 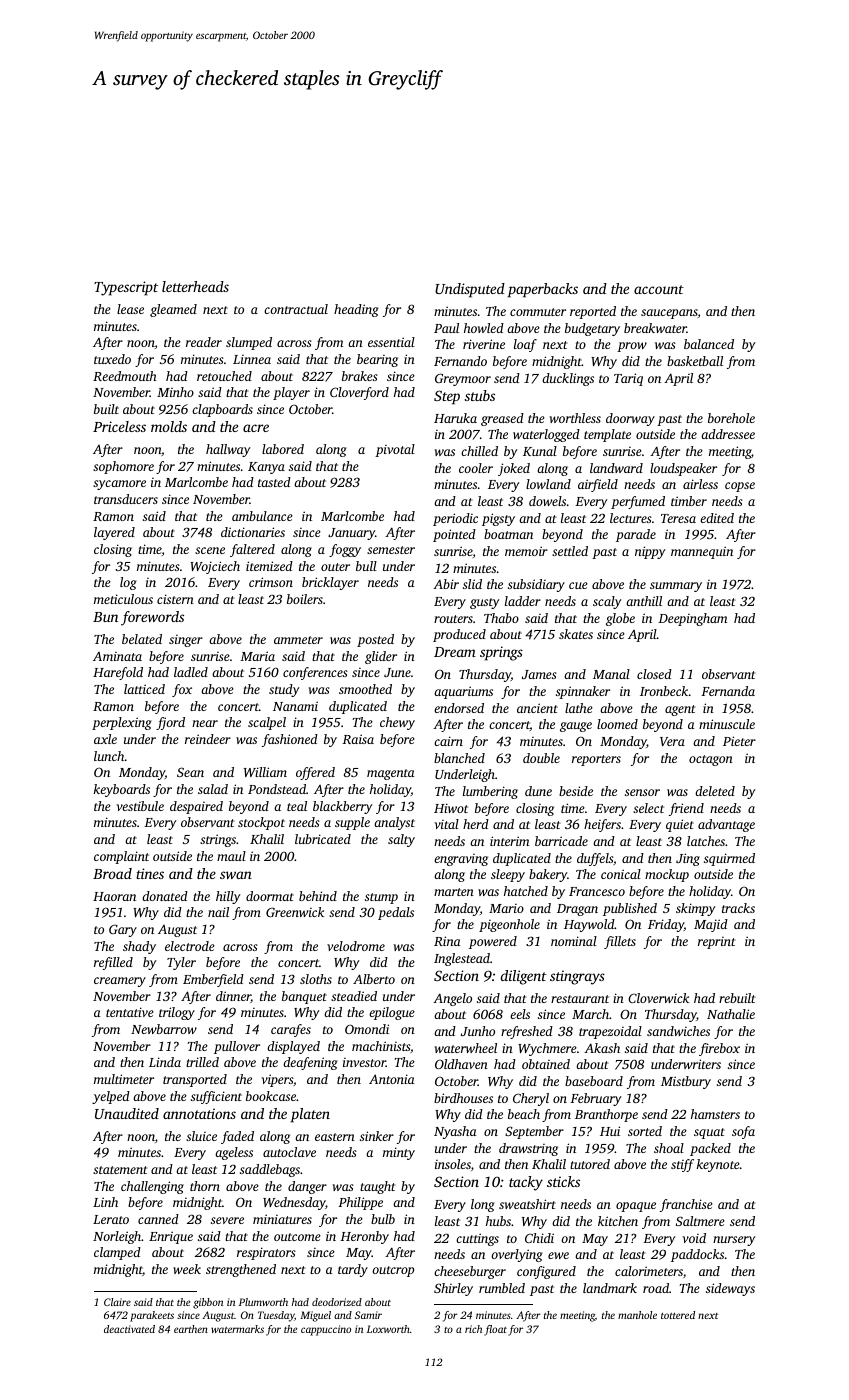 What do you see at coordinates (249, 343) in the screenshot?
I see `slumped` at bounding box center [249, 343].
